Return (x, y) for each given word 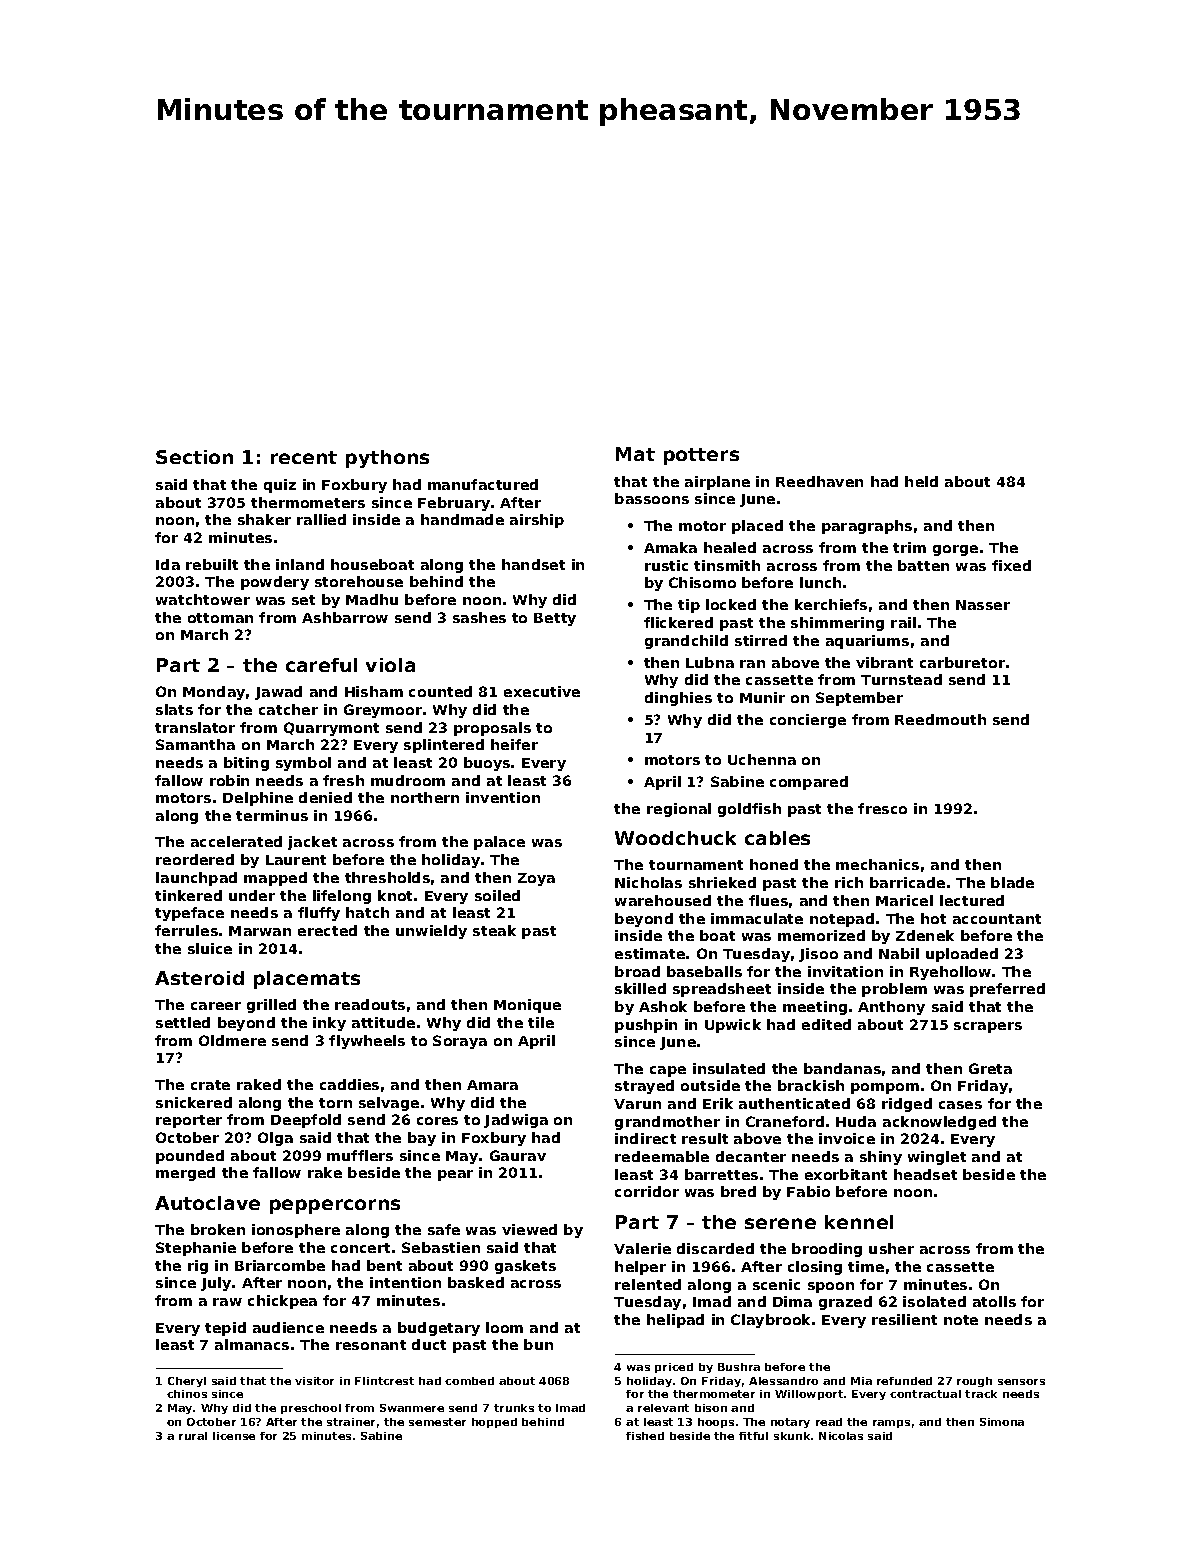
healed (730, 547)
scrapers (988, 1027)
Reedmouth (940, 719)
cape (668, 1071)
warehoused (663, 900)
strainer (351, 1422)
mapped (275, 879)
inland (300, 564)
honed (774, 864)
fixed (1011, 565)
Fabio (808, 1191)
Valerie (642, 1248)
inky (329, 1024)
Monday (214, 693)
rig (198, 1267)
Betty (555, 619)
